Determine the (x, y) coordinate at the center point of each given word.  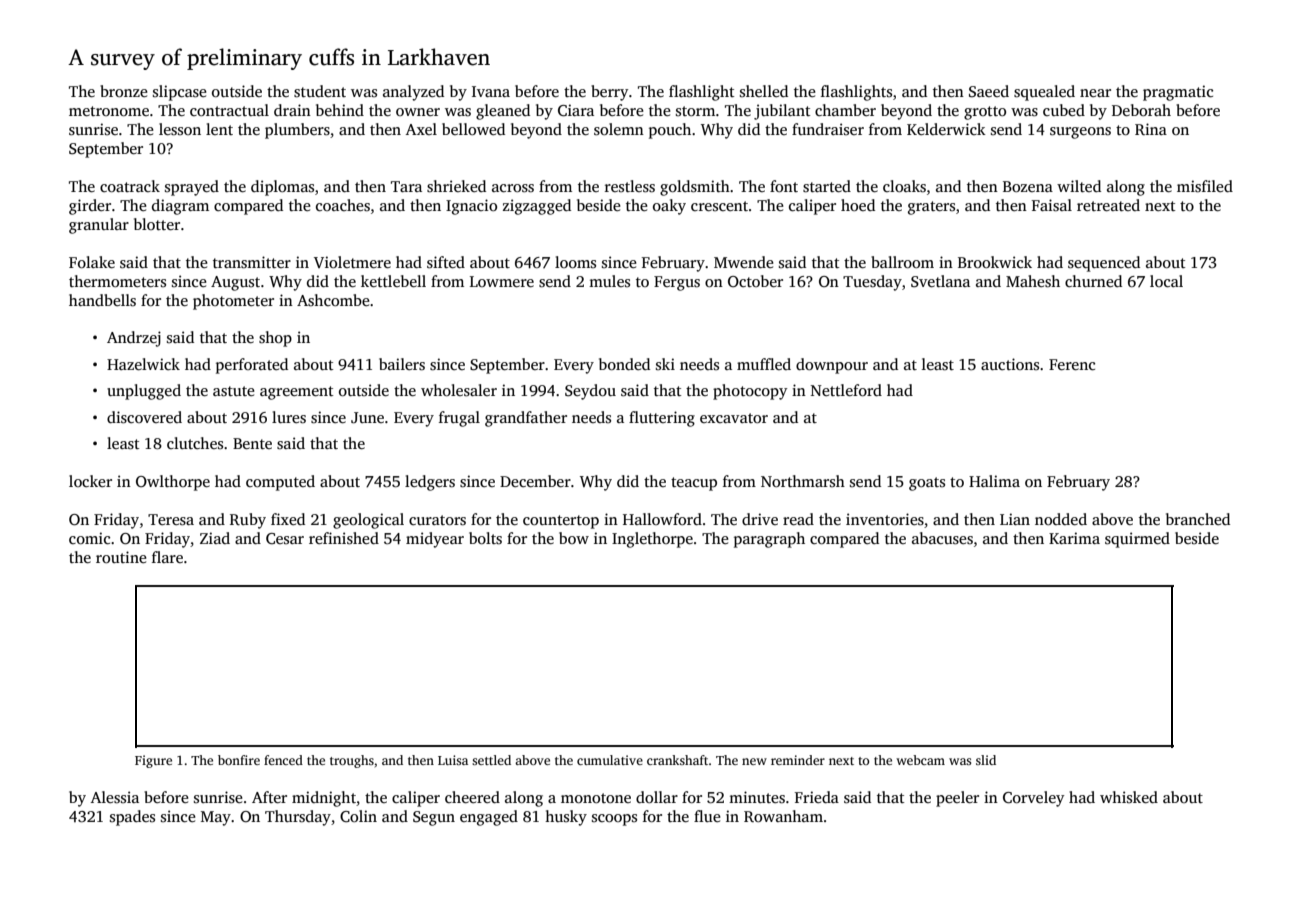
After (269, 797)
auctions (1010, 364)
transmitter (252, 262)
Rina (1151, 129)
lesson (180, 129)
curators (437, 520)
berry (609, 93)
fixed (288, 519)
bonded (624, 364)
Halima (994, 481)
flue (707, 816)
